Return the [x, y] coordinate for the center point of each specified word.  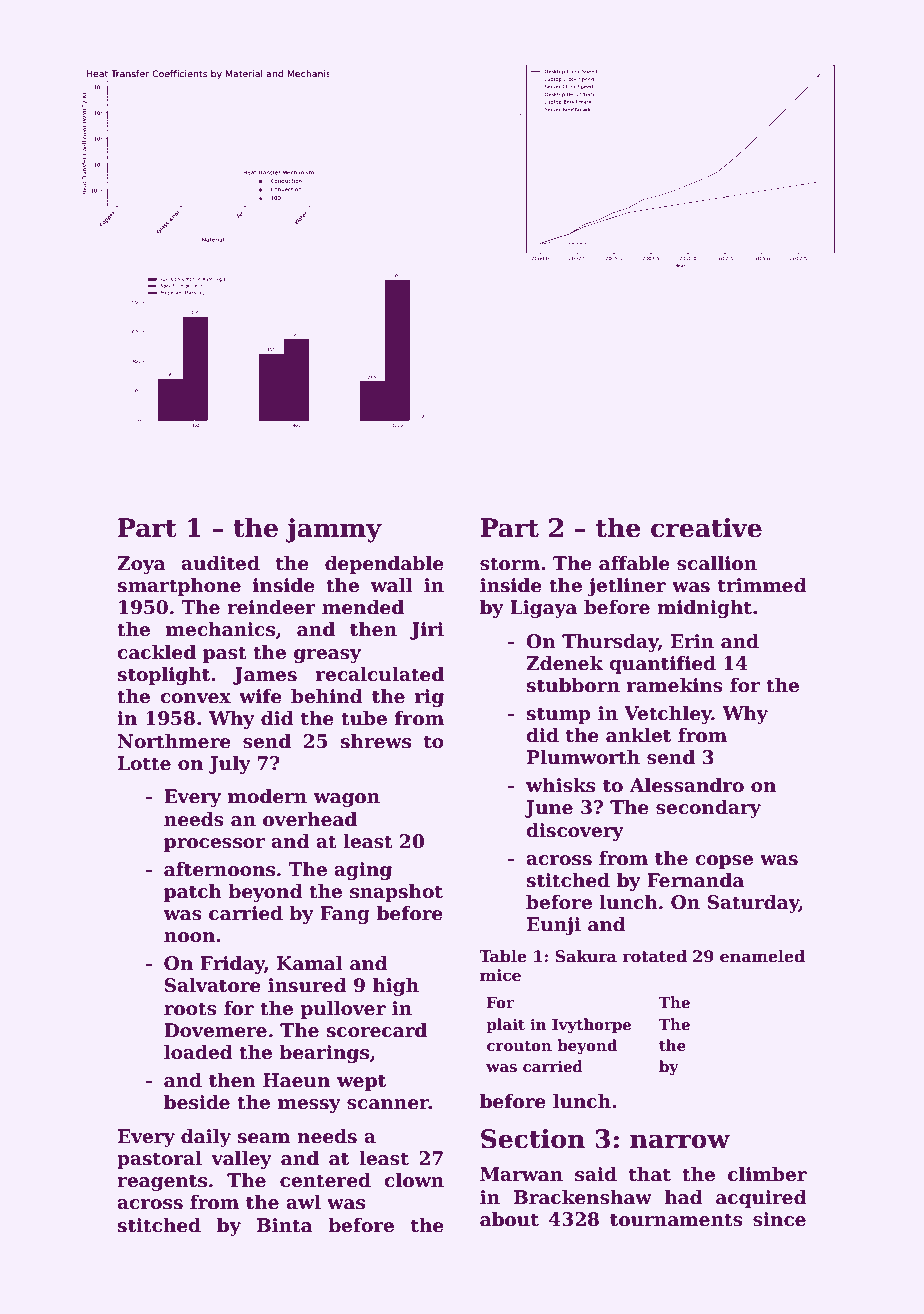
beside [197, 1102]
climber [767, 1174]
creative [706, 528]
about [509, 1219]
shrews [375, 741]
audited [220, 563]
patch [193, 893]
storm [510, 564]
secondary [708, 809]
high [396, 987]
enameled [762, 956]
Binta [285, 1225]
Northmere [174, 741]
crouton [519, 1046]
